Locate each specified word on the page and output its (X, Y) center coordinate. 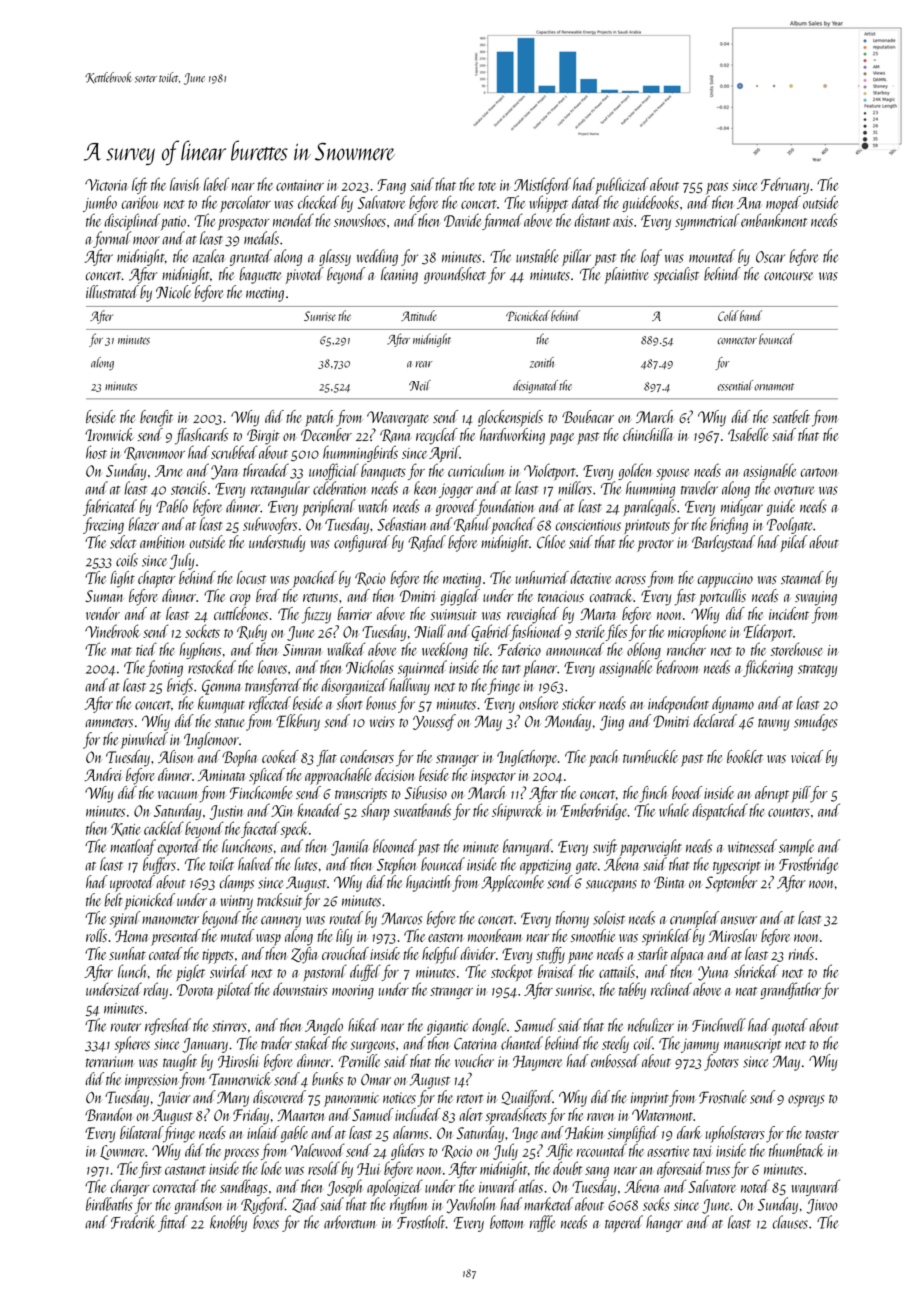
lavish (184, 184)
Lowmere (123, 1152)
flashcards (201, 436)
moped (783, 203)
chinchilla (647, 434)
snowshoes (360, 220)
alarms (410, 1132)
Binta (669, 882)
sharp (375, 811)
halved (255, 864)
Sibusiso (426, 792)
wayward (816, 1187)
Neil (420, 385)
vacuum (178, 795)
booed (687, 792)
